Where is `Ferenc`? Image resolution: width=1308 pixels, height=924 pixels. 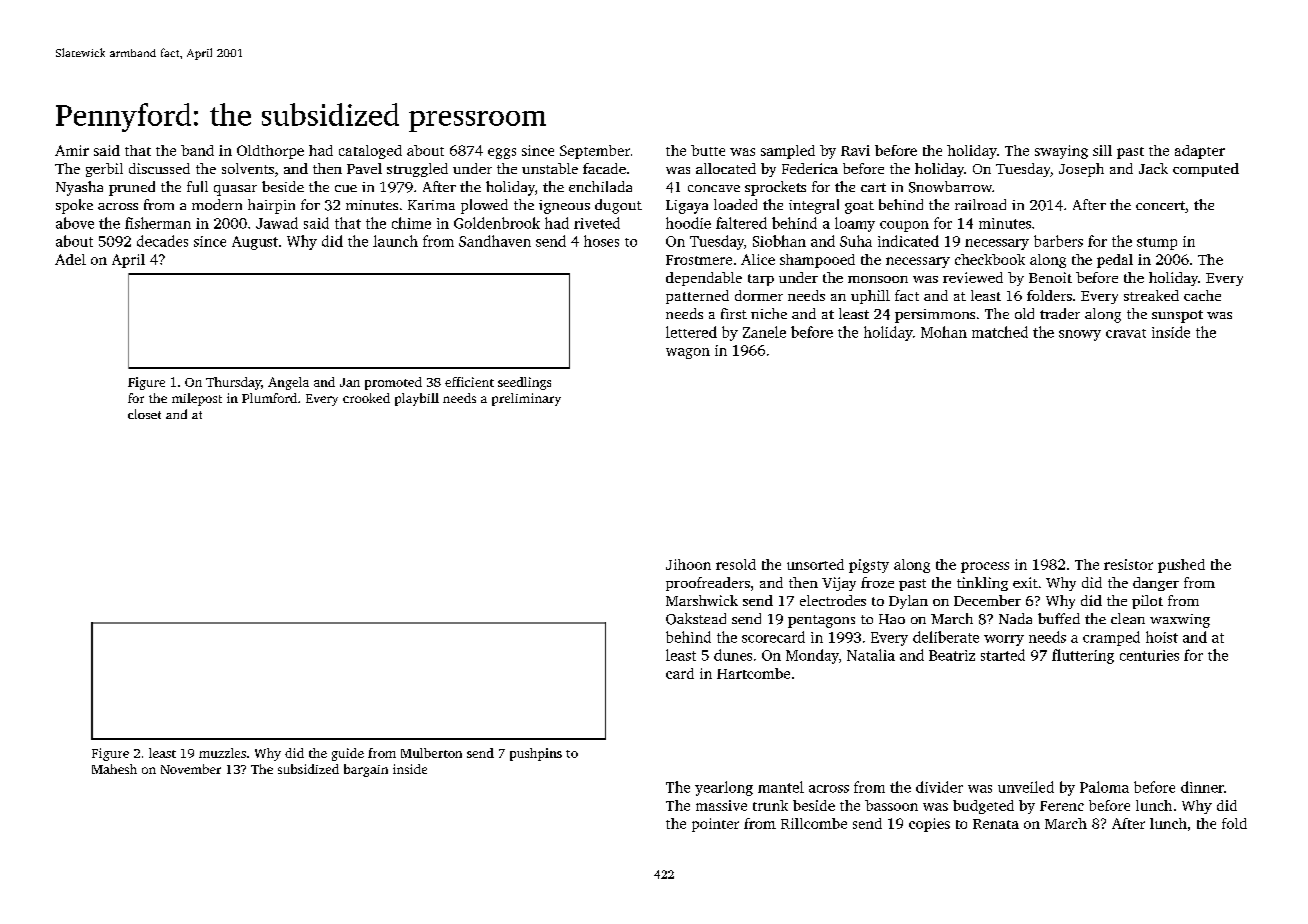
Ferenc is located at coordinates (1062, 806).
